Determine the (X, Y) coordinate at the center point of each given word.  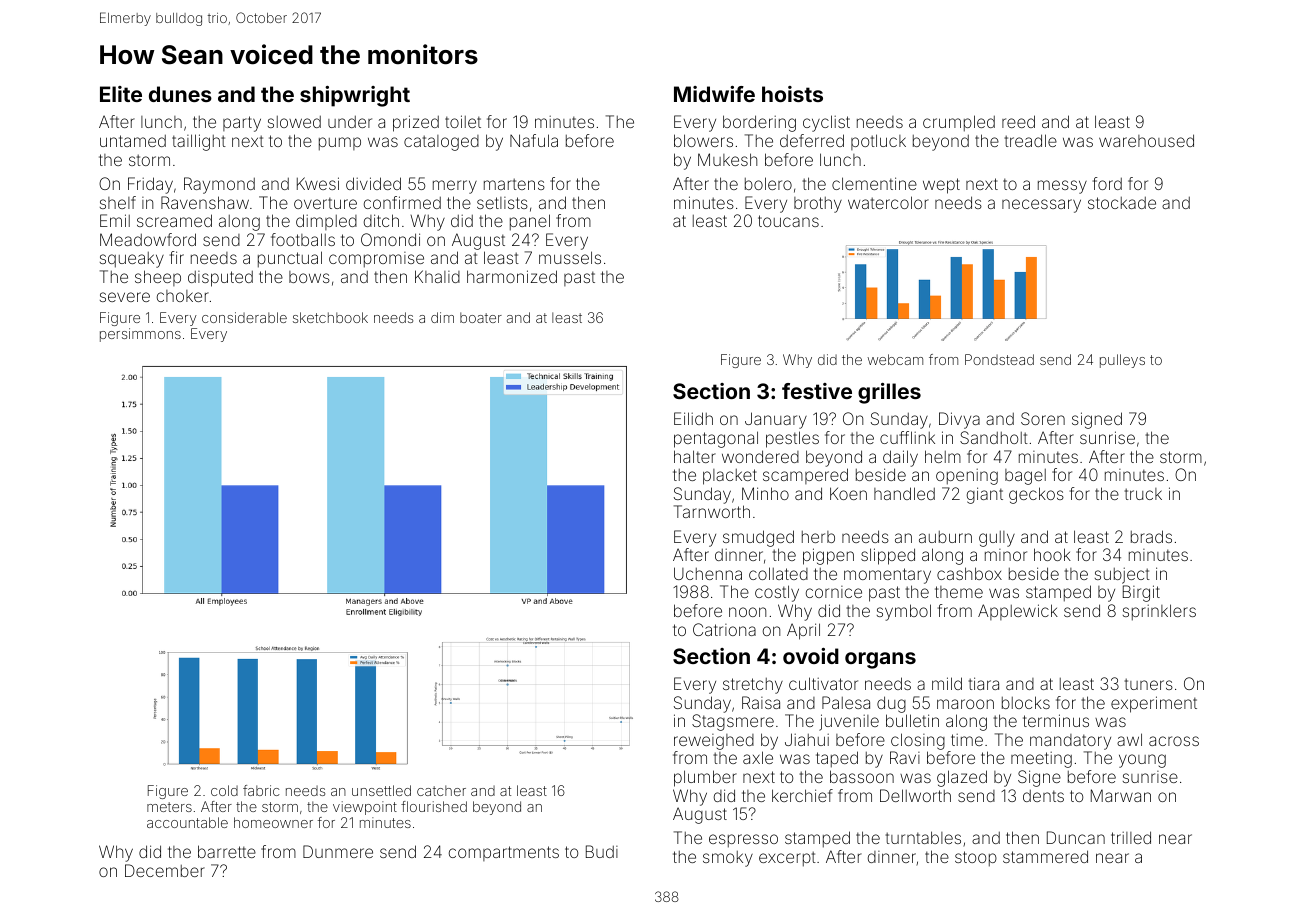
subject (1122, 575)
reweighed (714, 742)
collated (778, 573)
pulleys (1122, 361)
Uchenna (708, 573)
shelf (118, 202)
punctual (290, 259)
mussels (570, 257)
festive (817, 391)
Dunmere (338, 851)
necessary (1041, 206)
